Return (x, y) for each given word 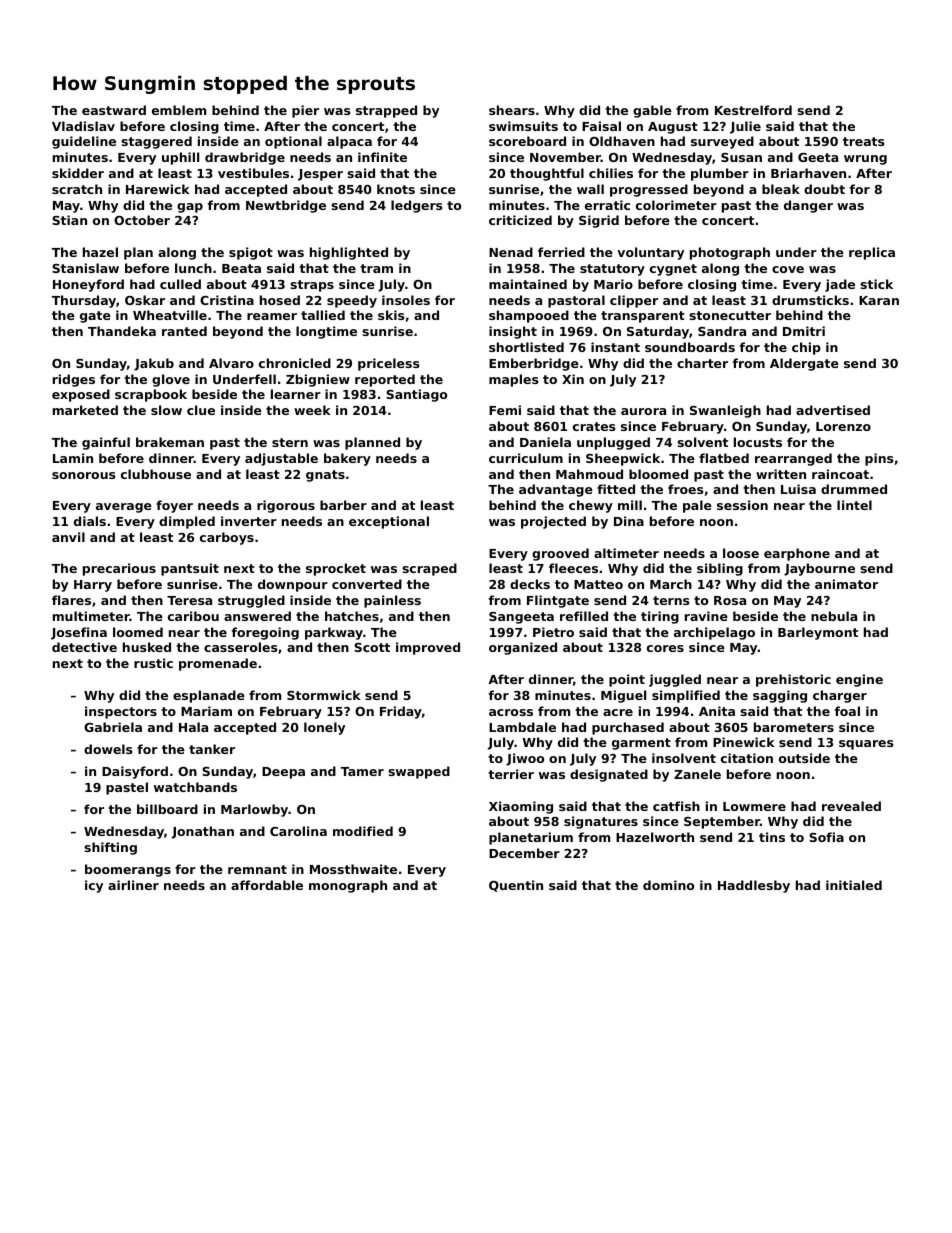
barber (343, 505)
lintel (854, 505)
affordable (267, 885)
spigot (251, 253)
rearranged (793, 459)
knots (396, 189)
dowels (108, 749)
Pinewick (744, 742)
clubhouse (156, 474)
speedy (352, 301)
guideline (84, 142)
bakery (347, 459)
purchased (628, 728)
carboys (227, 538)
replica (872, 253)
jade (840, 285)
